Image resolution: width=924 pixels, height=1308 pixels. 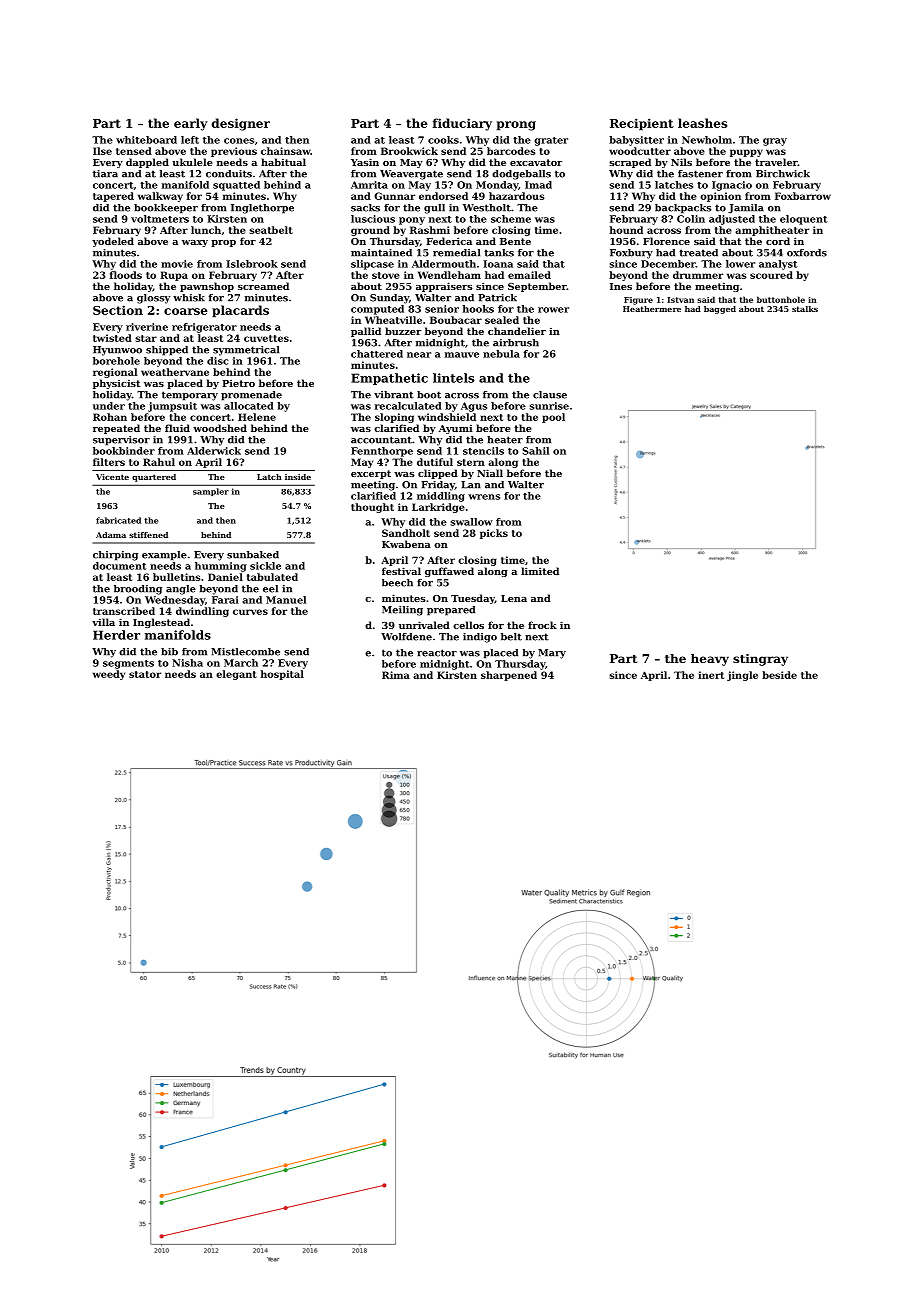 What do you see at coordinates (115, 556) in the document?
I see `chirping` at bounding box center [115, 556].
